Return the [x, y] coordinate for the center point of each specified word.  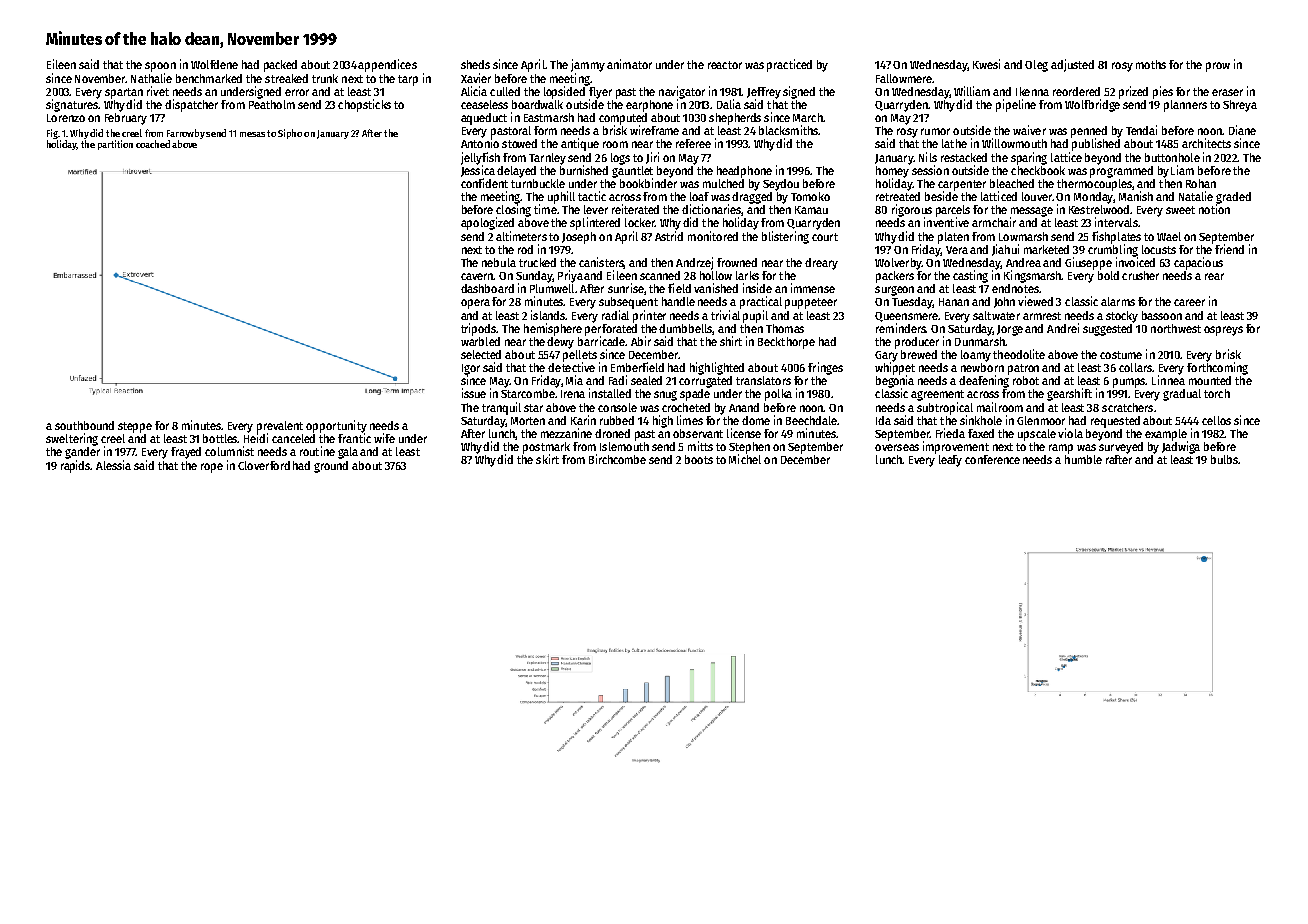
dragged [752, 198]
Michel [745, 459]
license [744, 433]
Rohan [1201, 183]
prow [1218, 67]
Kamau [811, 210]
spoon [160, 67]
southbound [84, 425]
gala [348, 453]
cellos [1216, 420]
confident [484, 183]
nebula [499, 262]
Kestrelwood [1099, 209]
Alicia [474, 91]
